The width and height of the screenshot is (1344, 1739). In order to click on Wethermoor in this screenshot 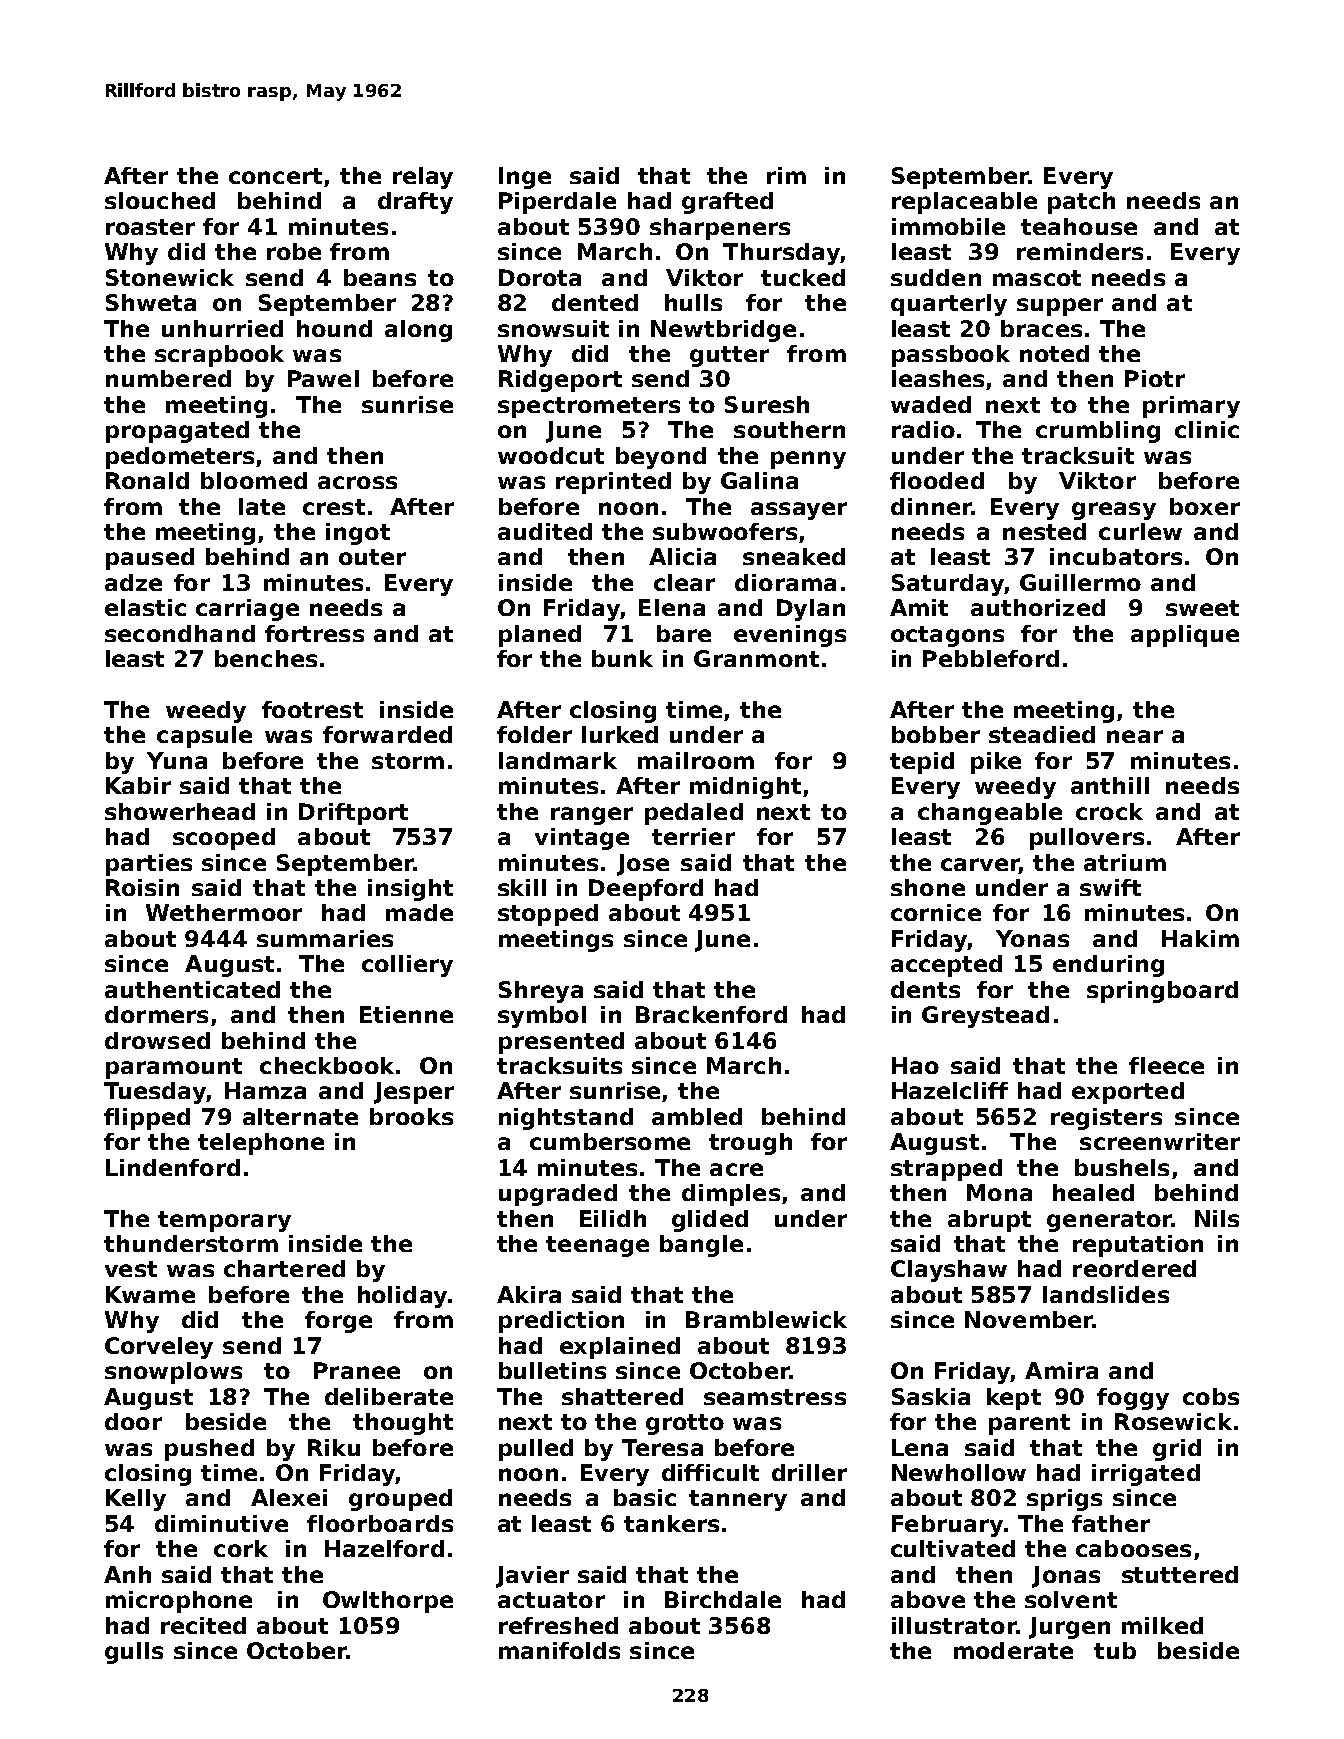, I will do `click(224, 912)`.
